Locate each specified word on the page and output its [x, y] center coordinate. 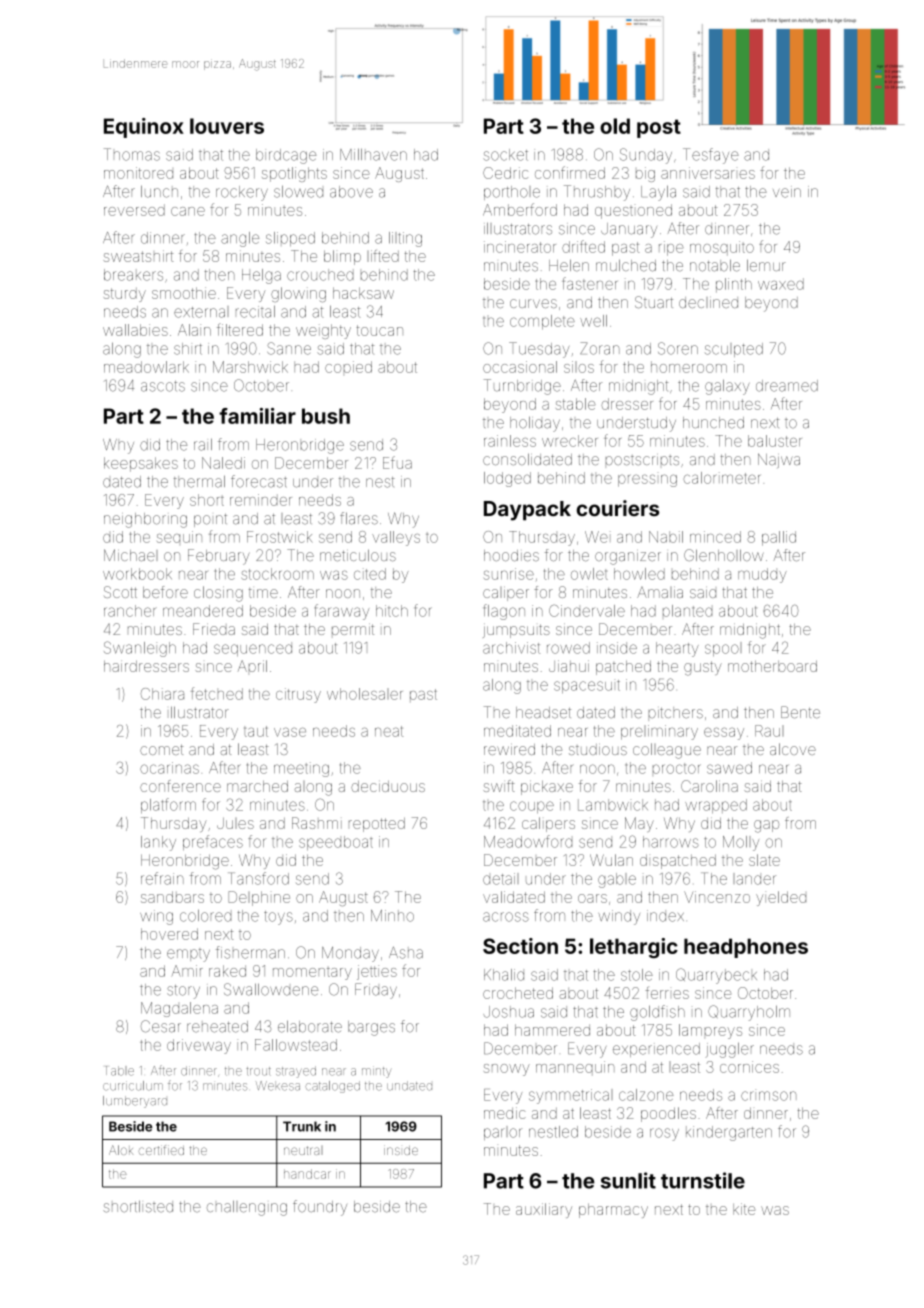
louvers [227, 126]
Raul [769, 731]
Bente [800, 712]
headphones [746, 948]
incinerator [520, 247]
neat [389, 731]
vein [787, 192]
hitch [392, 611]
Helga [261, 276]
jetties [377, 972]
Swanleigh [140, 649]
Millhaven [373, 154]
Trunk [302, 1126]
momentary [312, 974]
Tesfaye [711, 156]
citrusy [298, 695]
